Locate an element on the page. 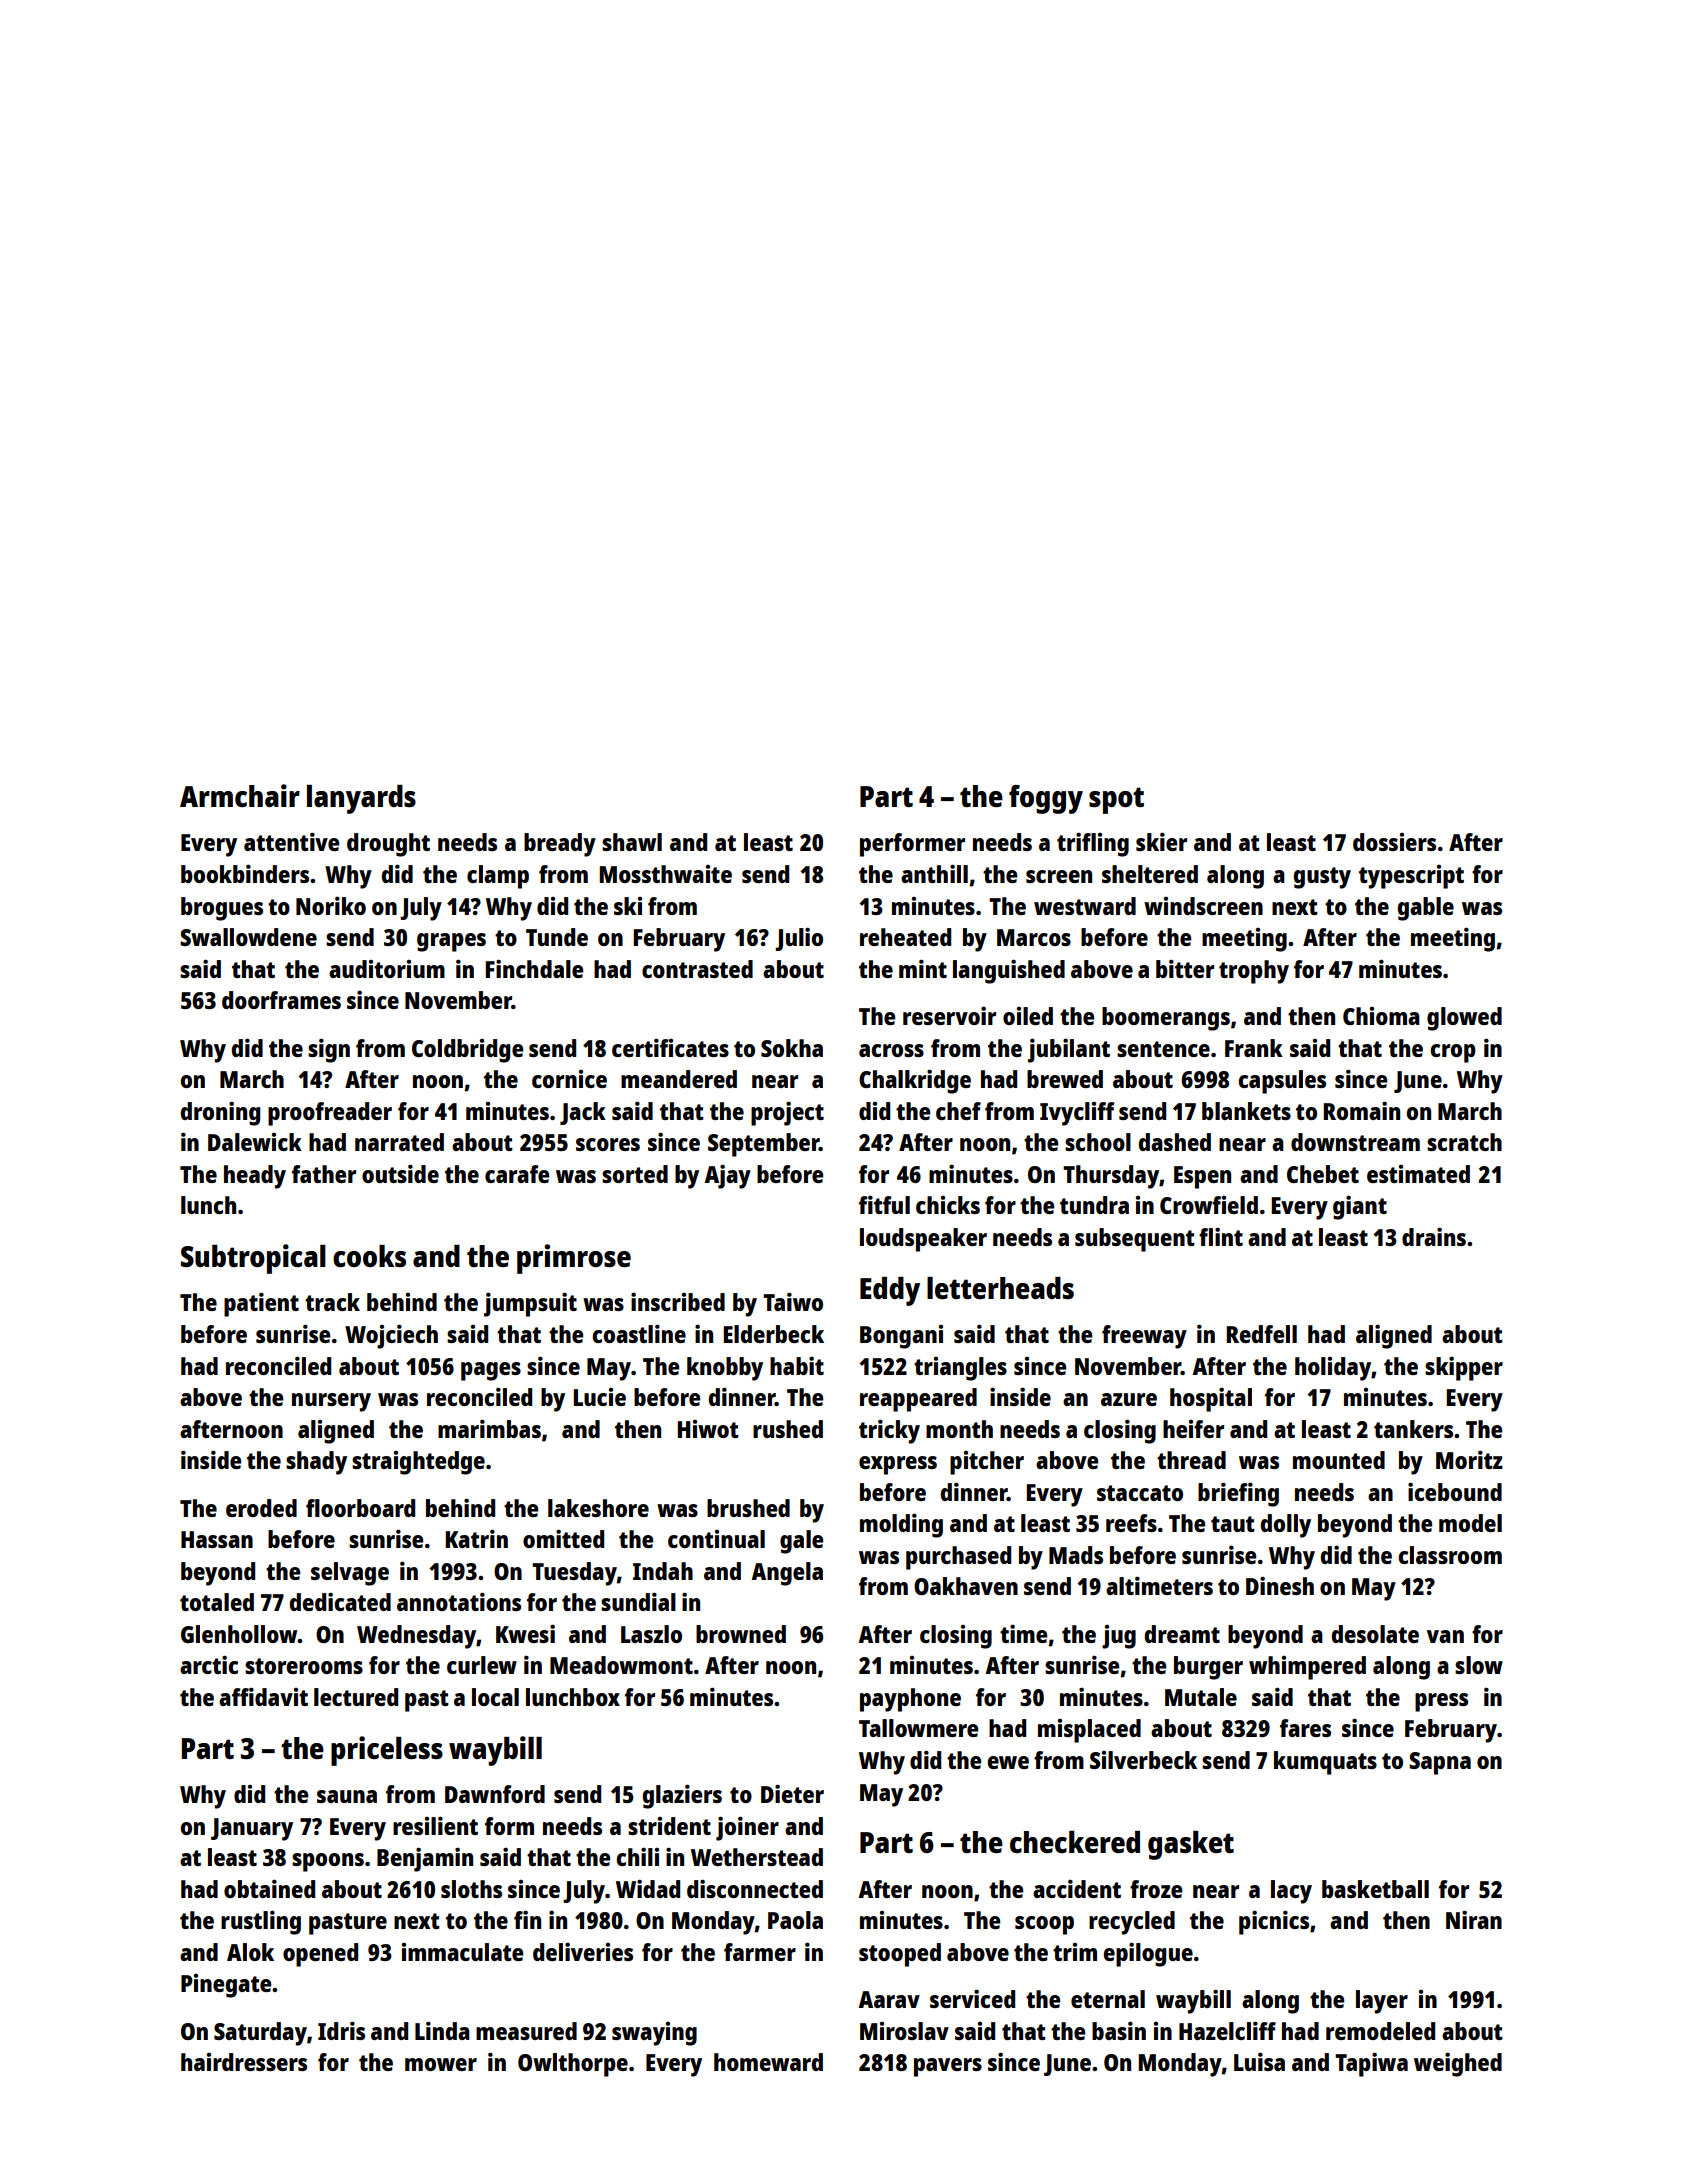  droning is located at coordinates (220, 1113).
